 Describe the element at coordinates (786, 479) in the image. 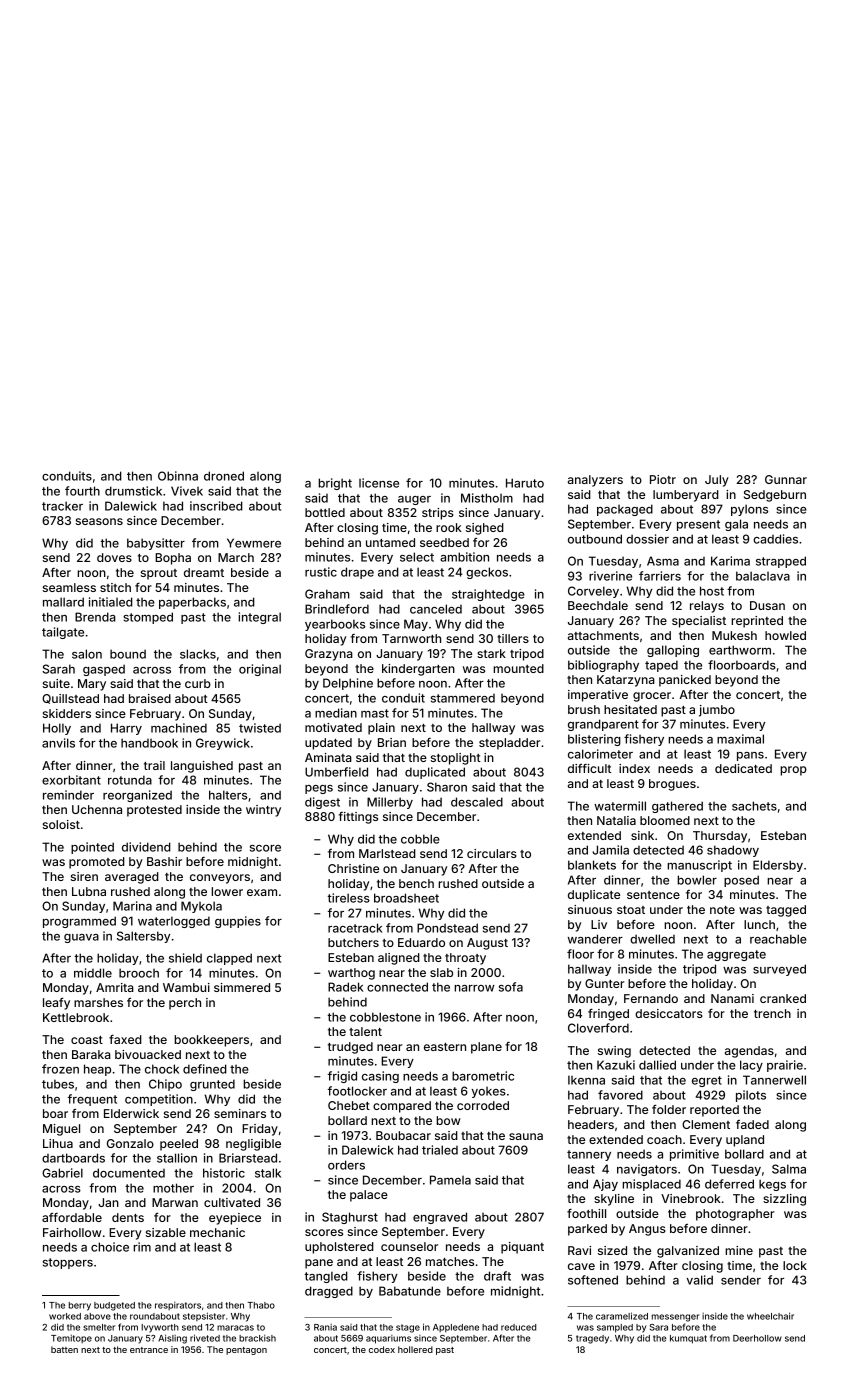

I see `Gunnar` at that location.
